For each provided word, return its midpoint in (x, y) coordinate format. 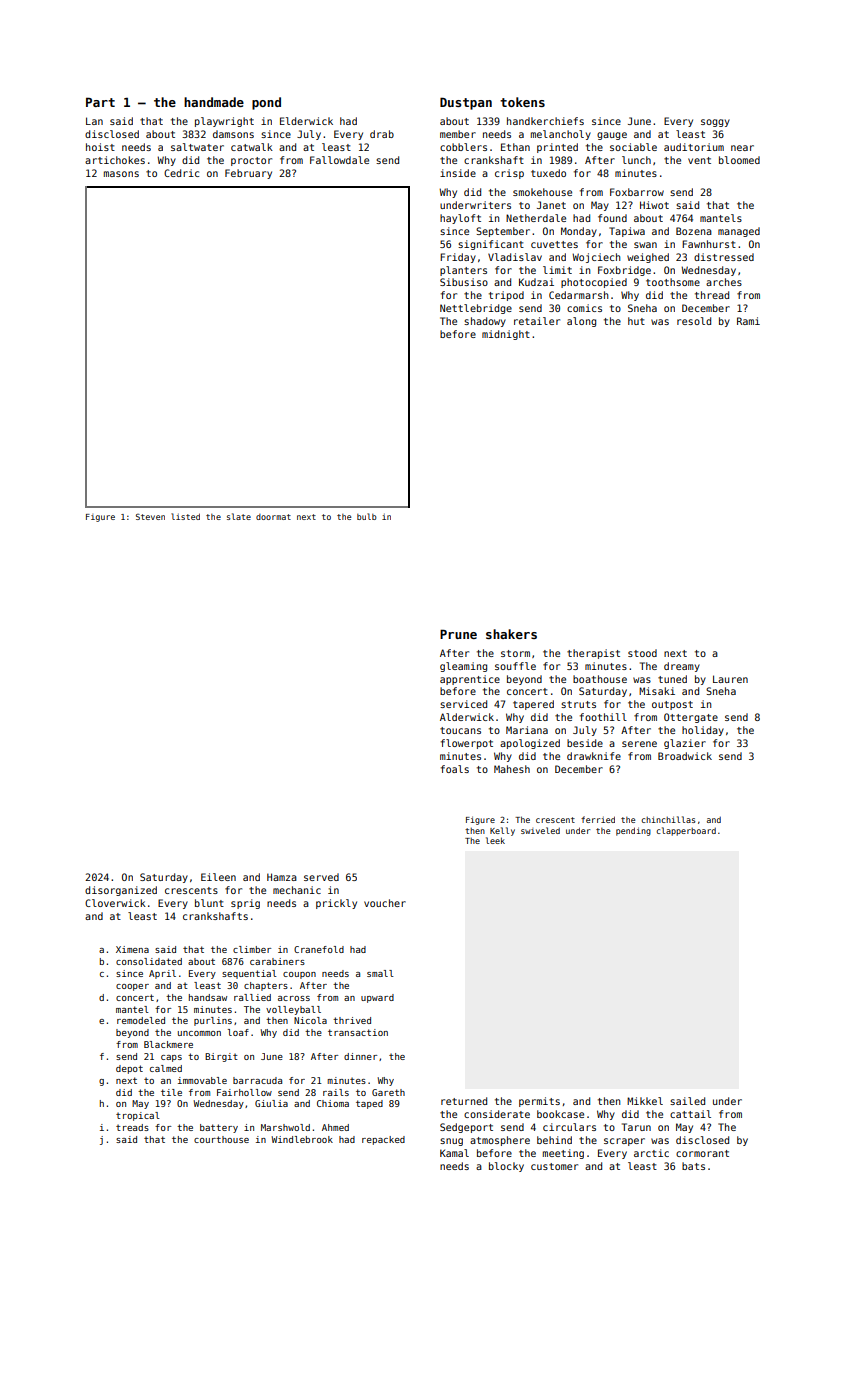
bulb (367, 516)
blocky (506, 1167)
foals (455, 769)
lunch (636, 160)
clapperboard (686, 831)
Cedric (181, 173)
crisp (509, 174)
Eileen (218, 877)
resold (694, 321)
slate (239, 516)
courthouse (221, 1139)
